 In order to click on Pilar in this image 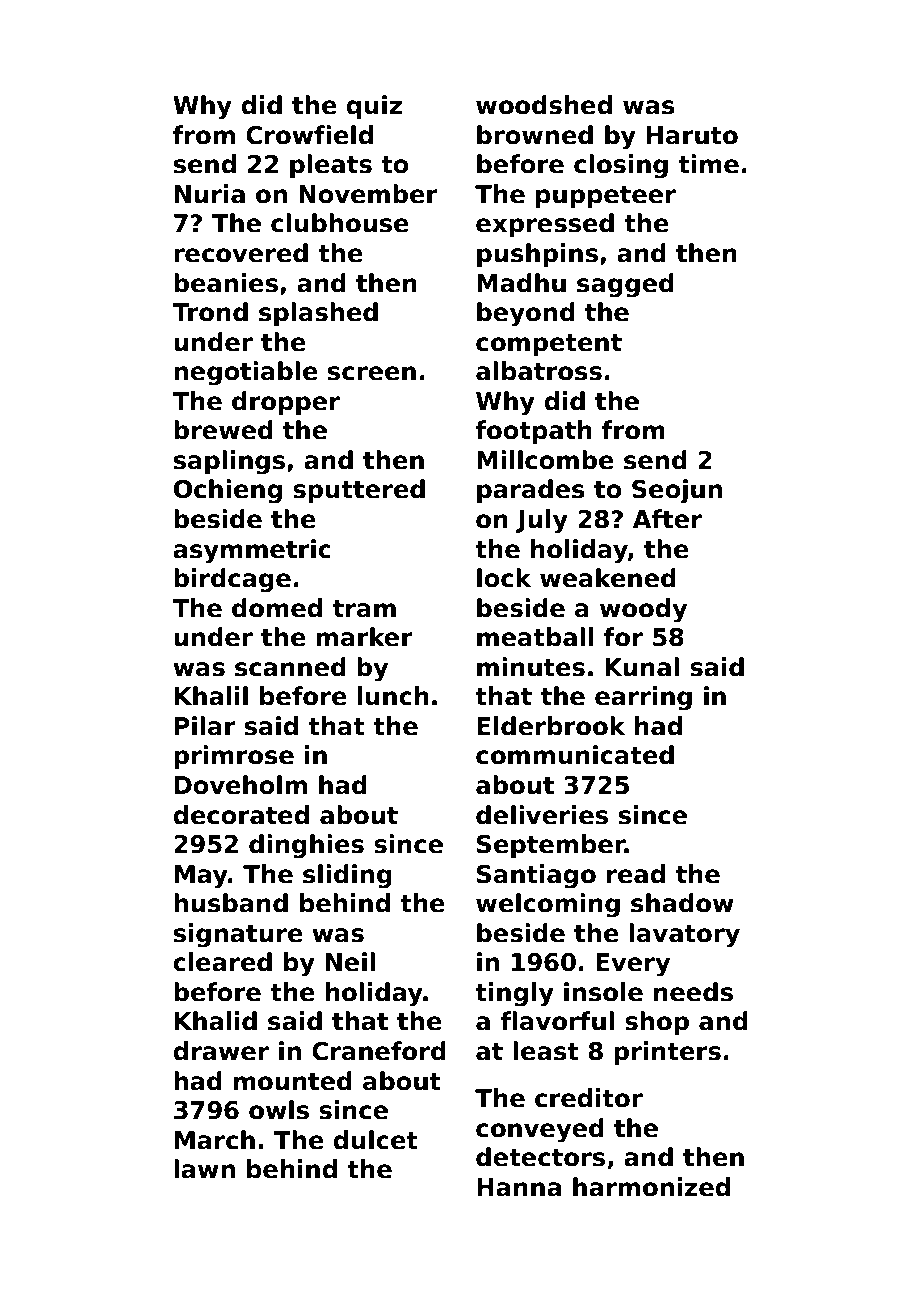, I will do `click(205, 726)`.
